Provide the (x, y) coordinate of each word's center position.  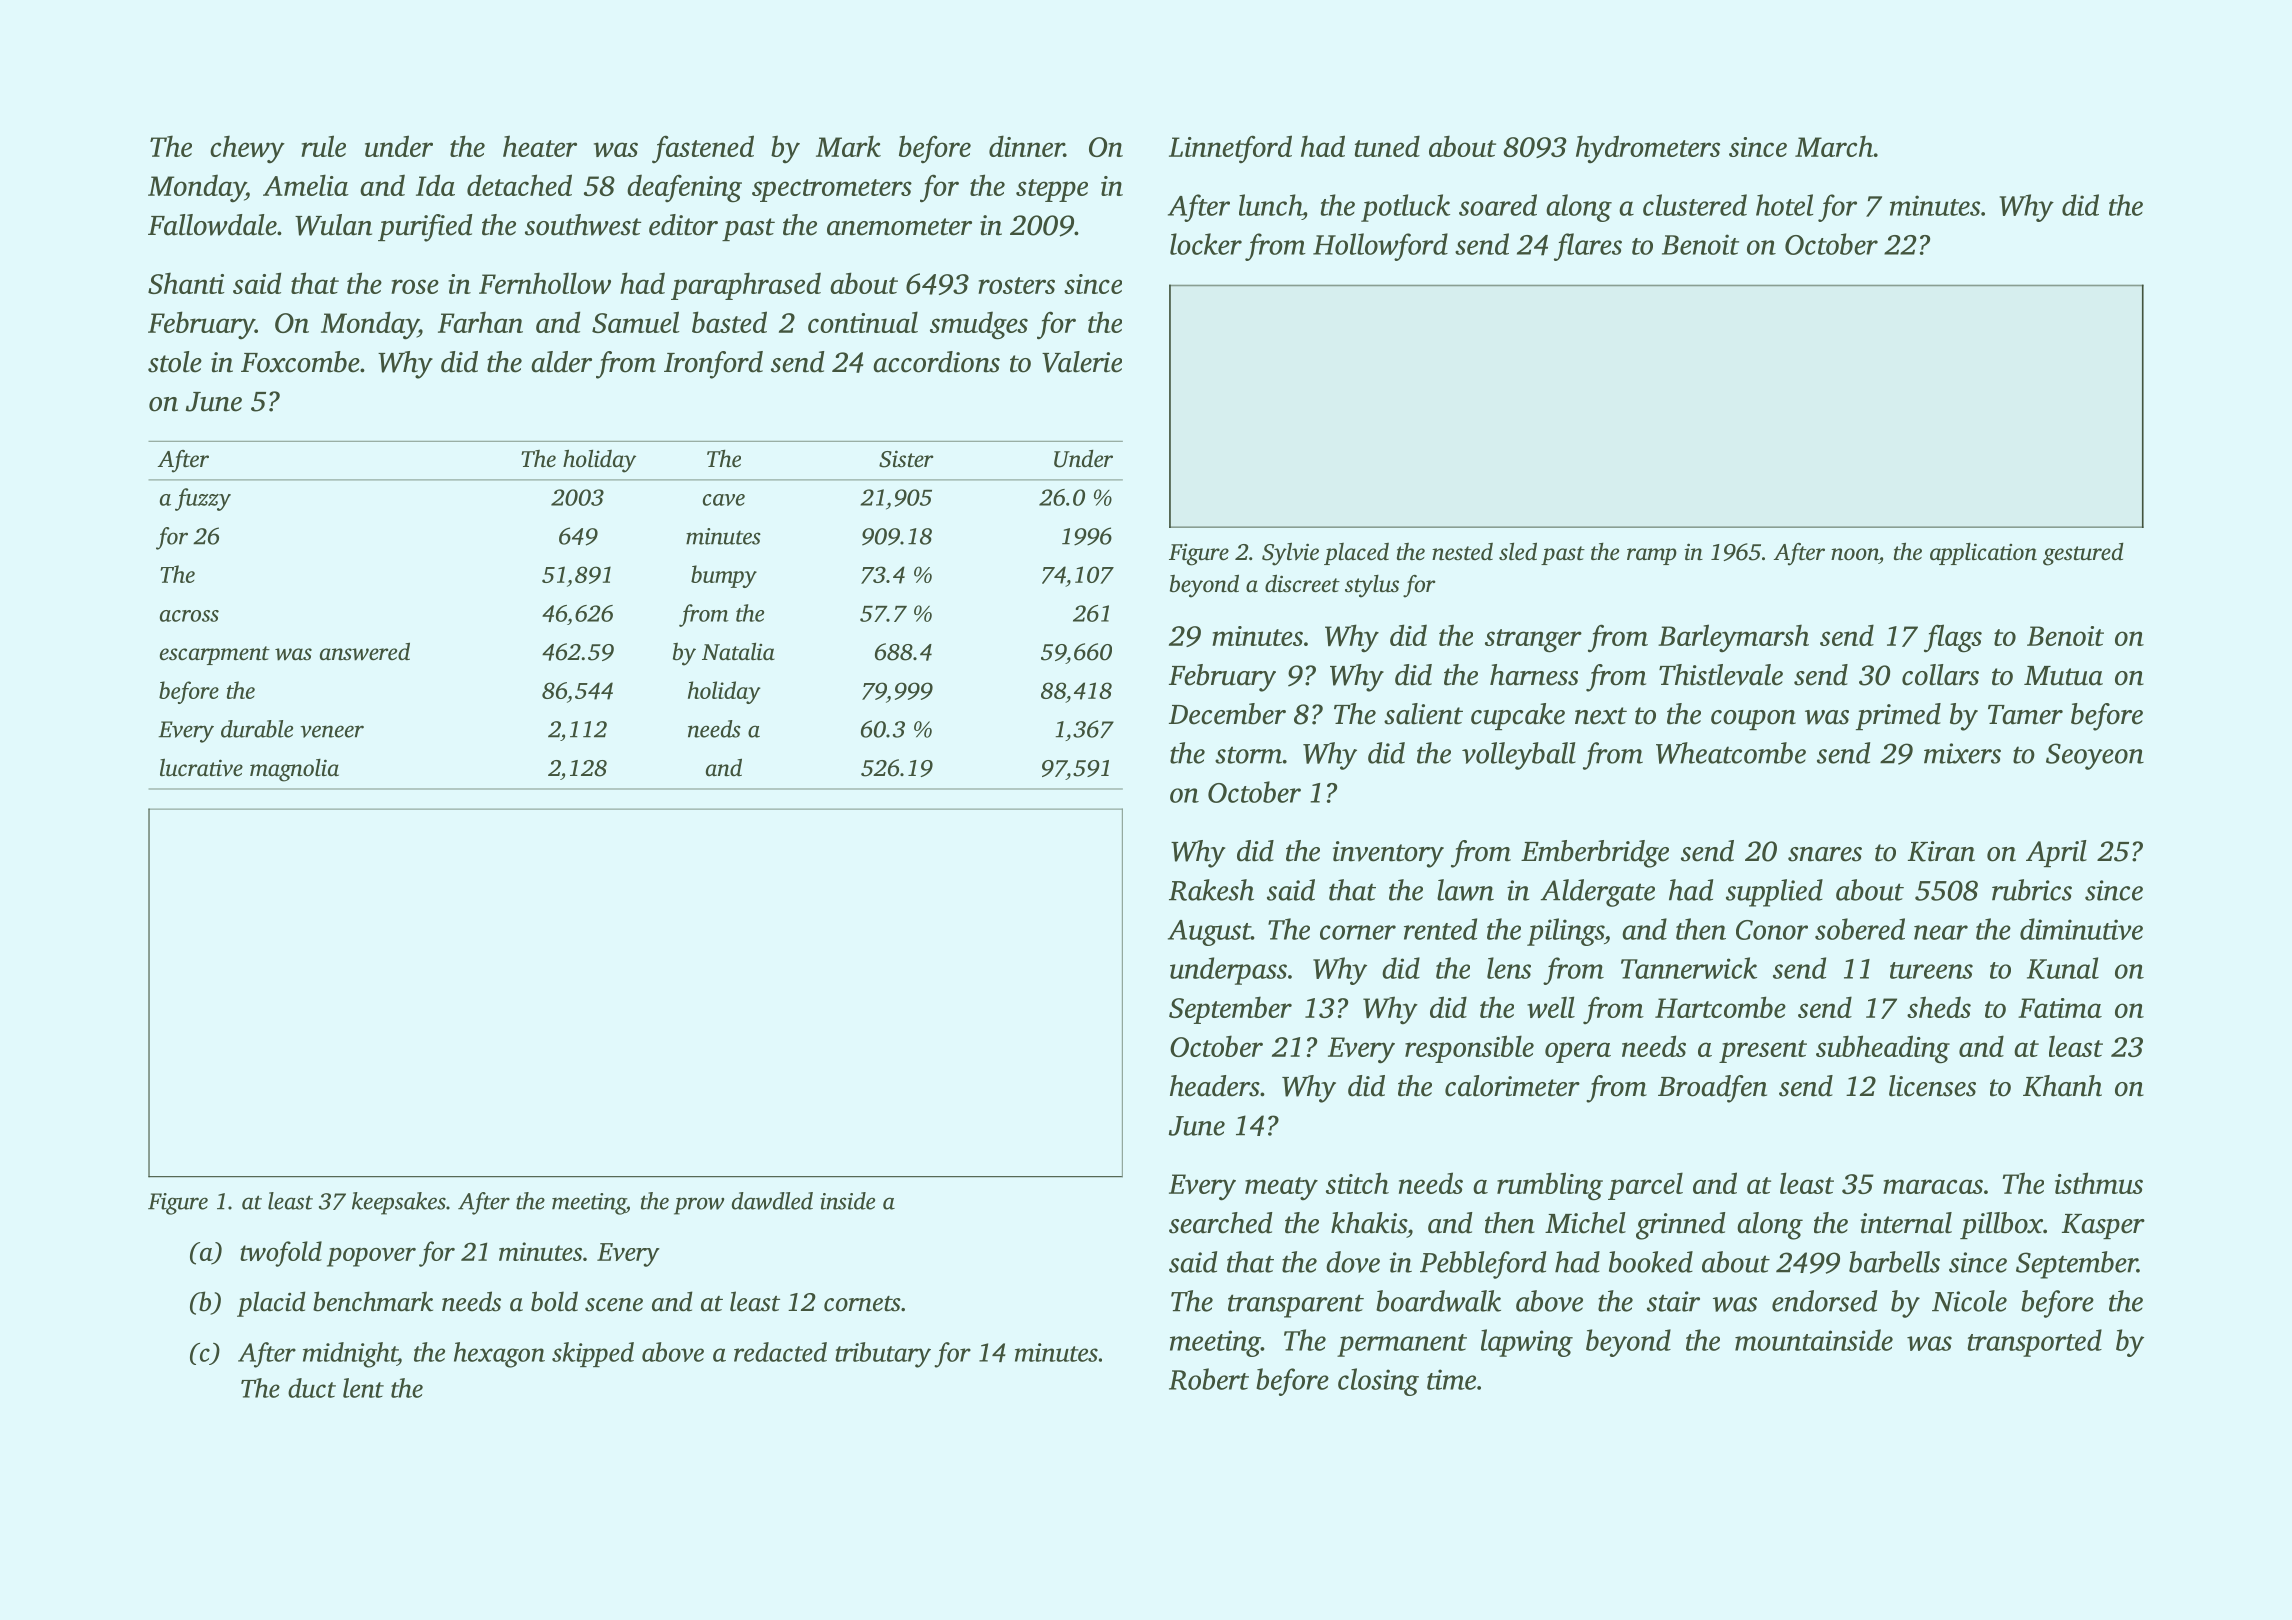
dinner (1026, 146)
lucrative (201, 767)
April (2056, 853)
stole (175, 362)
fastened (703, 149)
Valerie (1082, 362)
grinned (1681, 1226)
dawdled (772, 1201)
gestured (2083, 554)
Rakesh (1211, 890)
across (189, 616)
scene (614, 1305)
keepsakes (399, 1203)
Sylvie (1290, 554)
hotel (1784, 205)
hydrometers (1648, 149)
